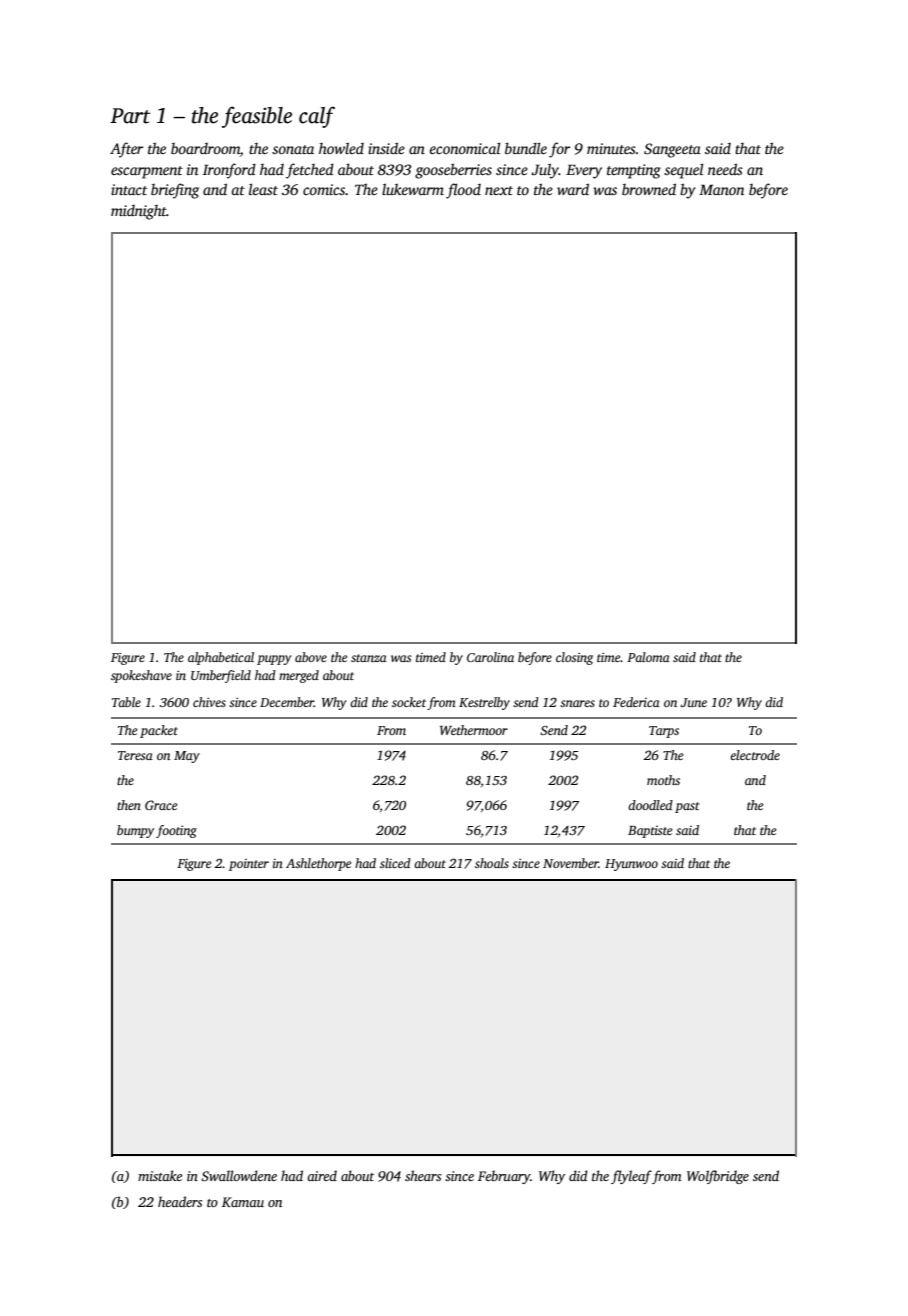  What do you see at coordinates (423, 1175) in the screenshot?
I see `shears` at bounding box center [423, 1175].
